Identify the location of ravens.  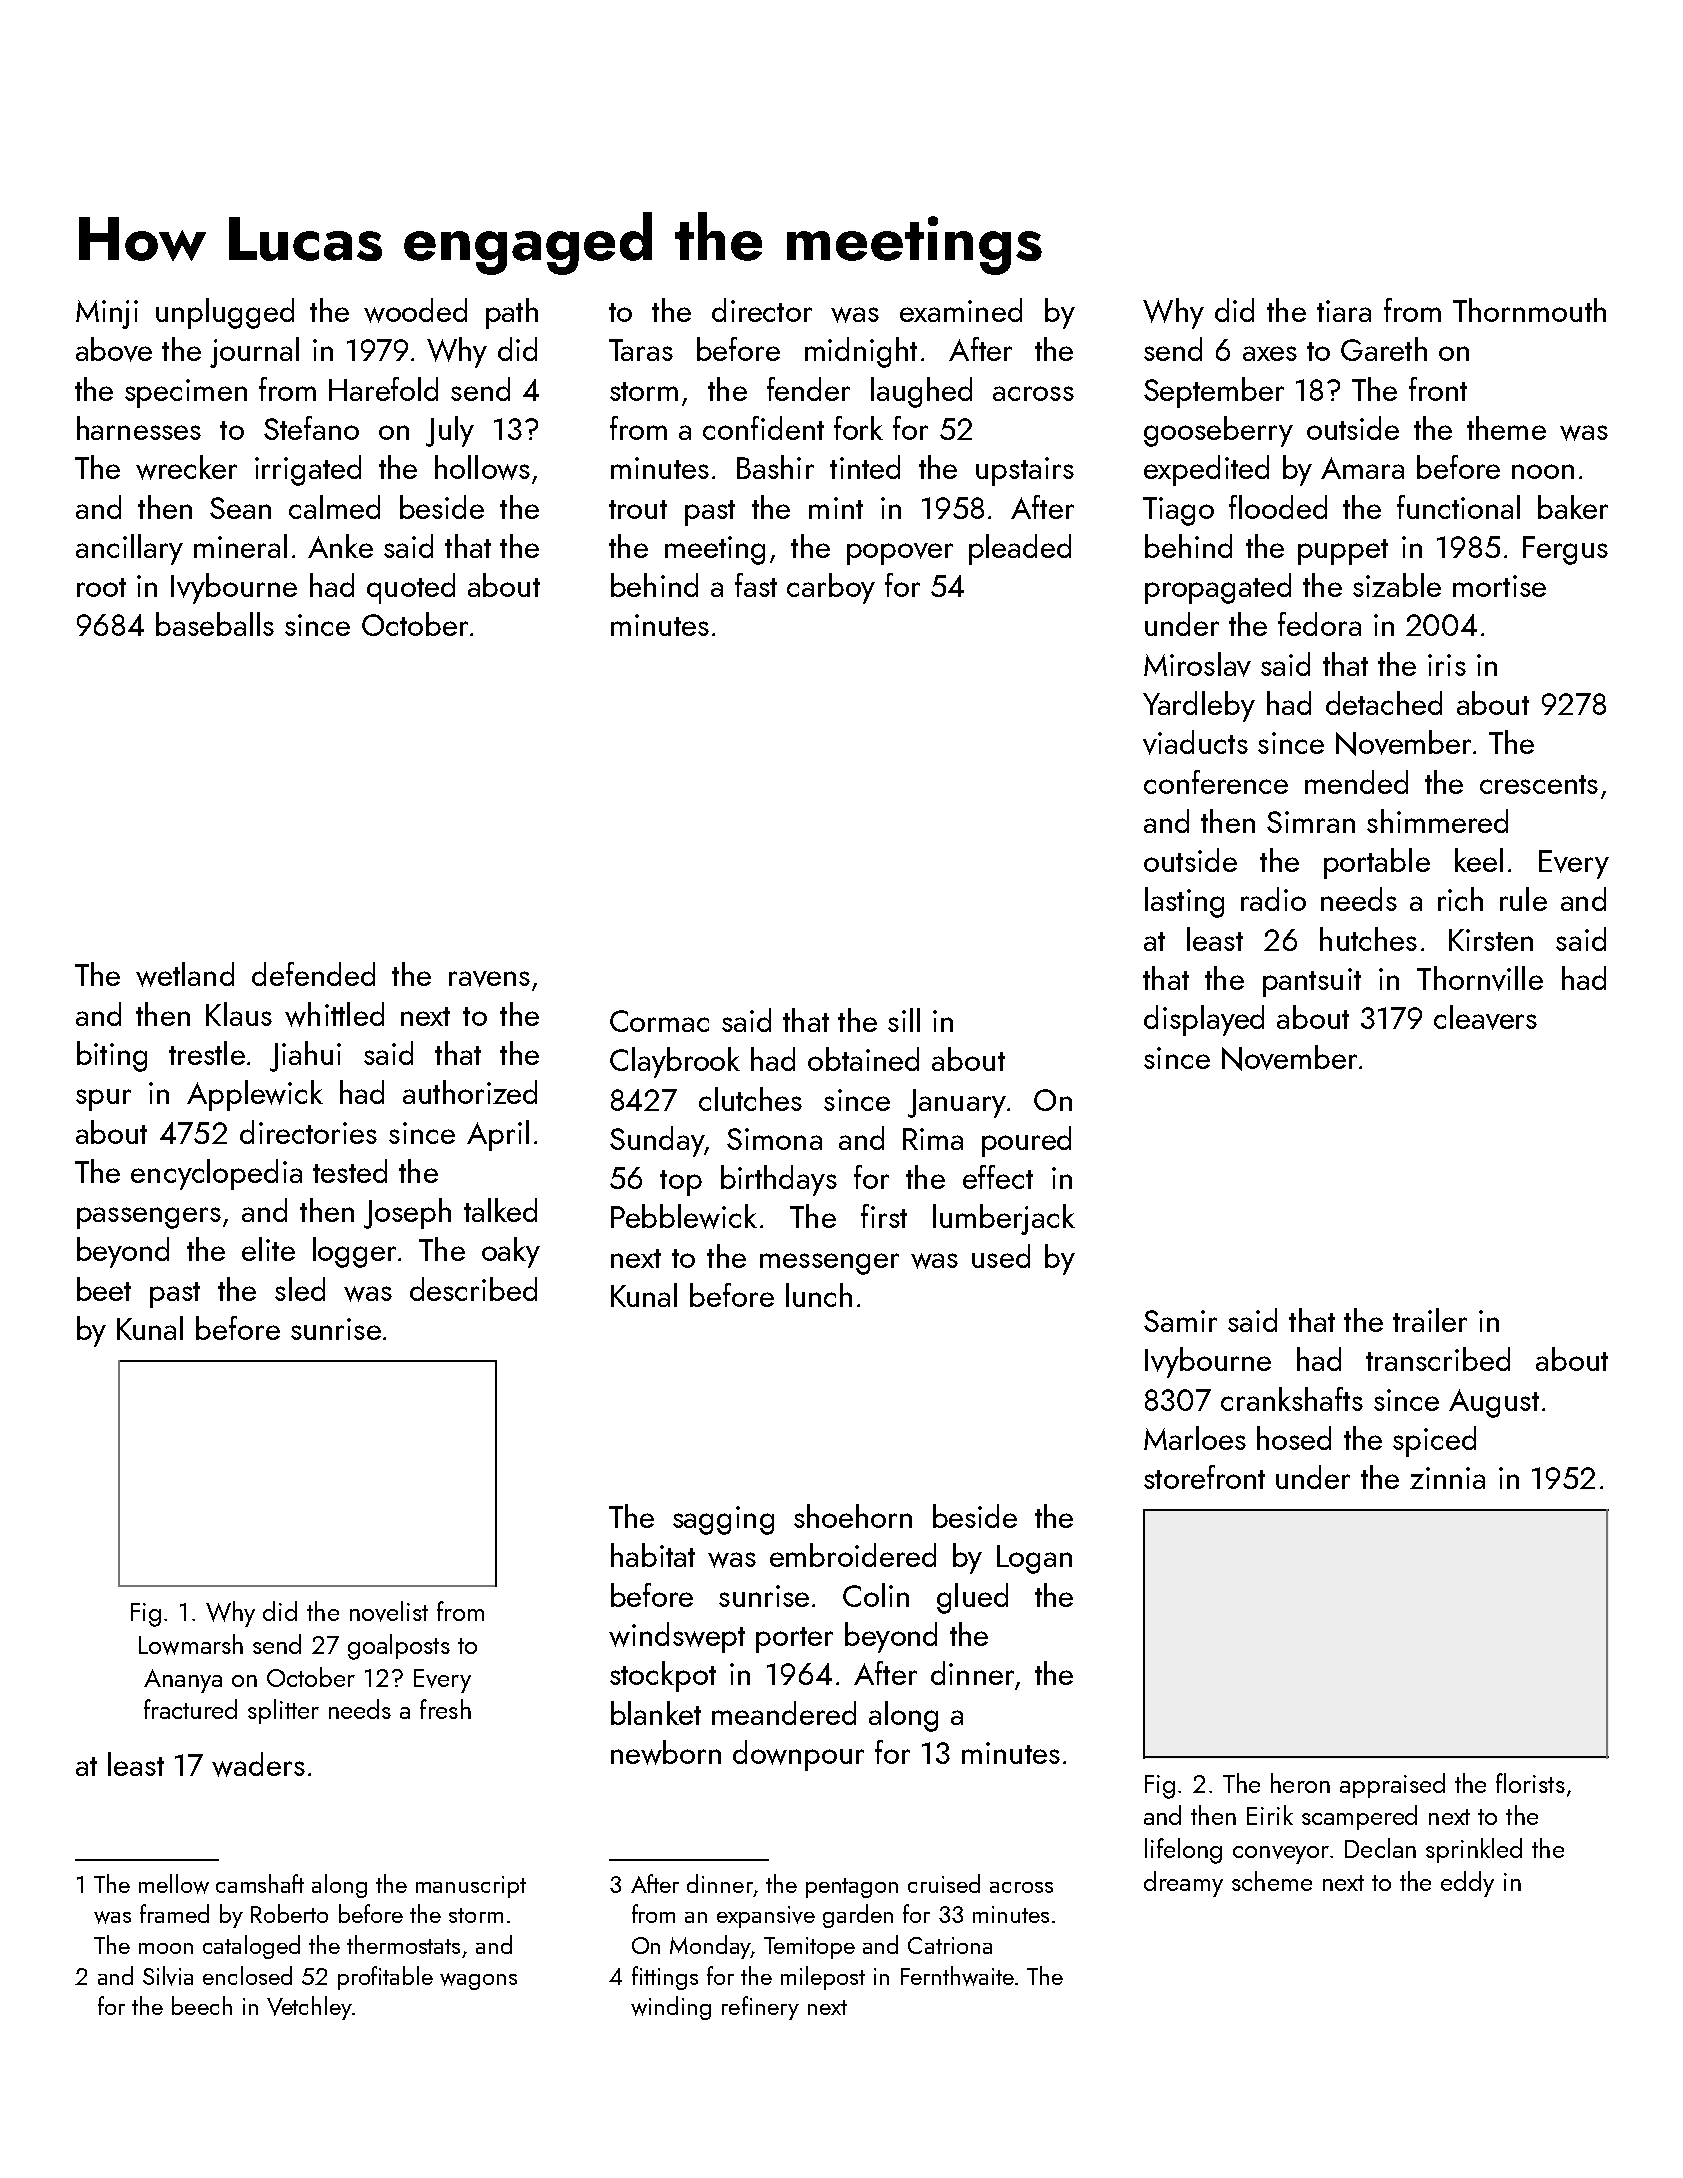
(489, 979).
